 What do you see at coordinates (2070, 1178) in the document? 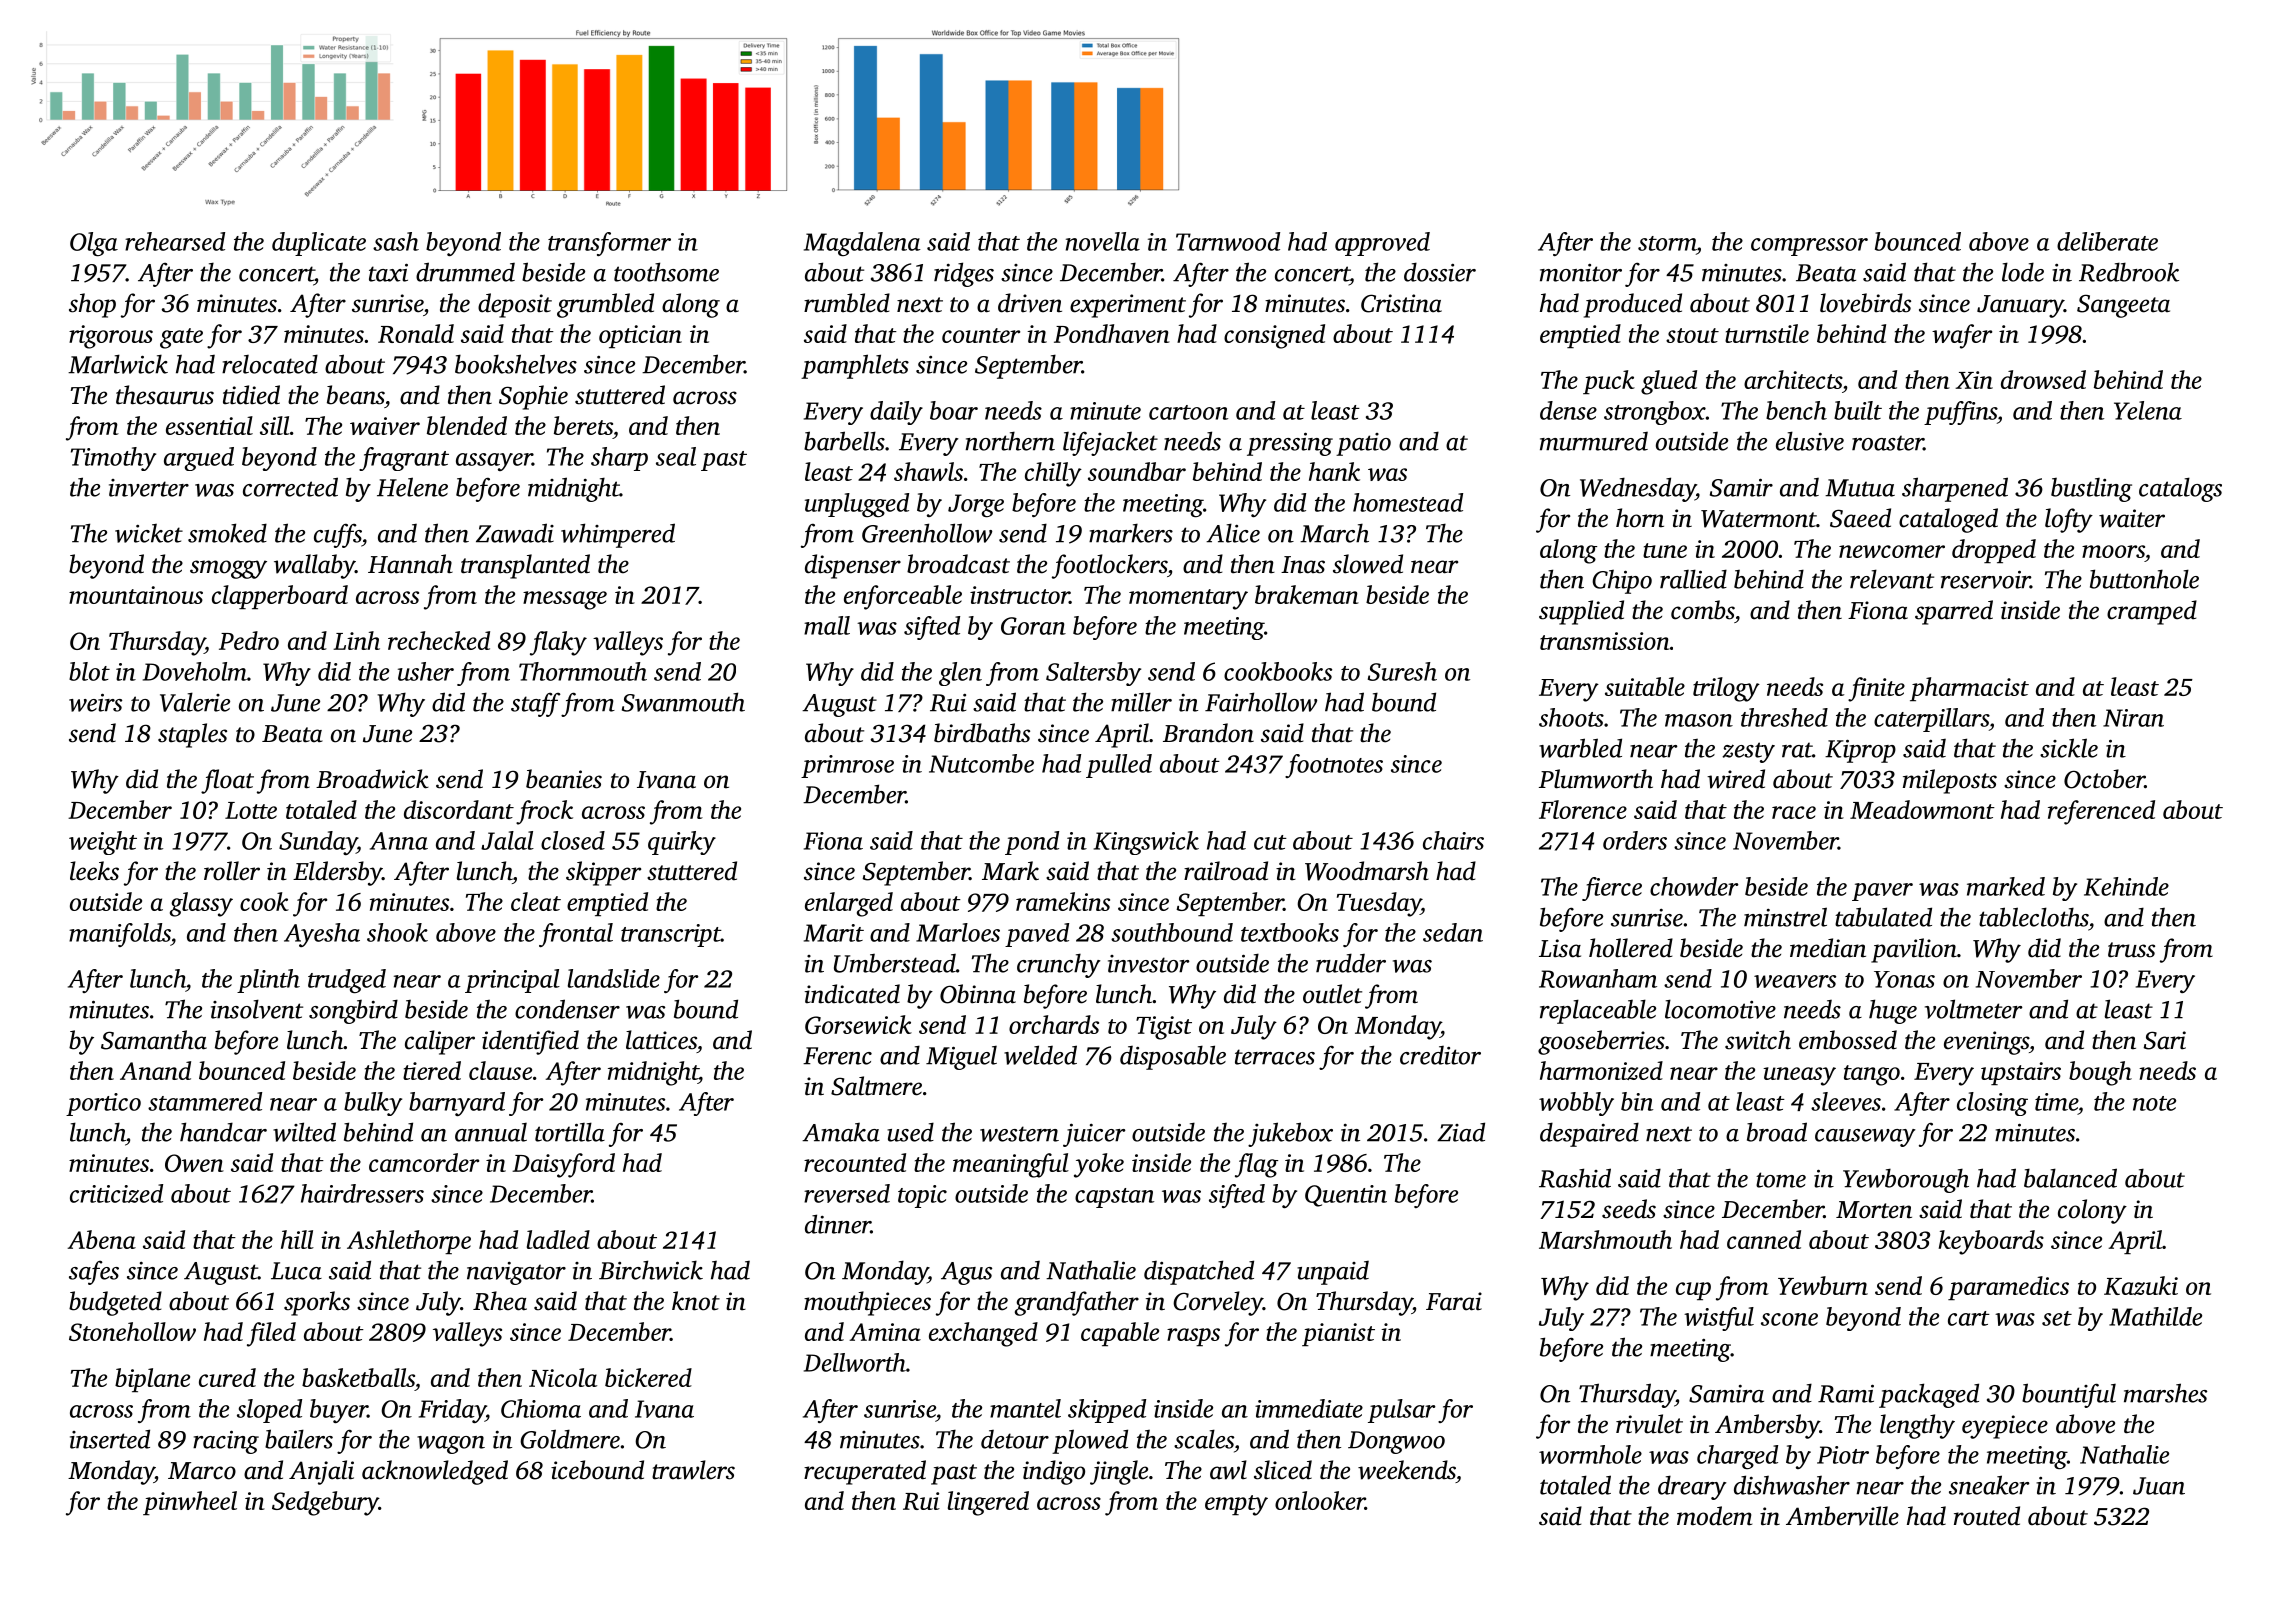
I see `balanced` at bounding box center [2070, 1178].
